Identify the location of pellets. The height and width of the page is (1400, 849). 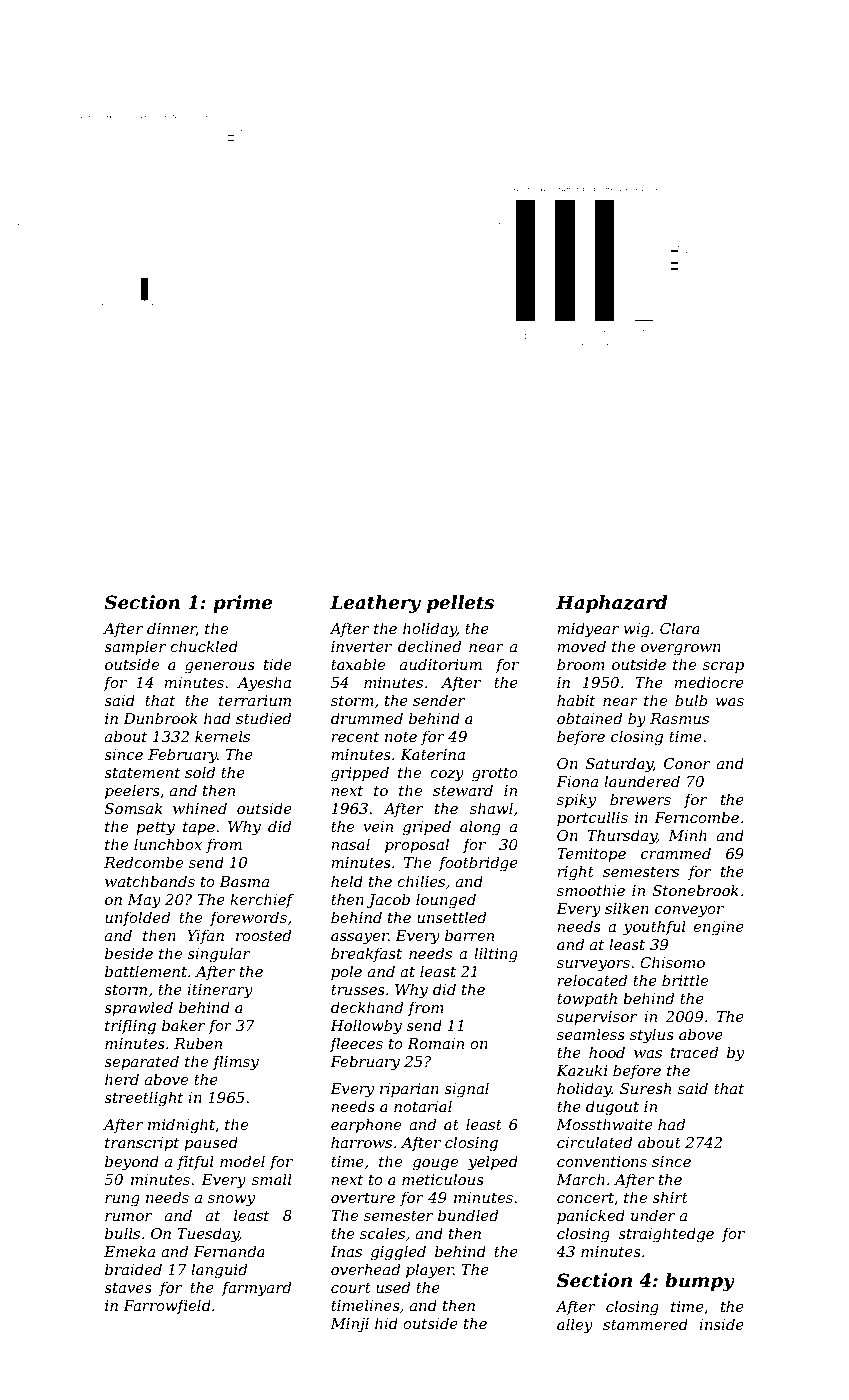
(460, 604).
